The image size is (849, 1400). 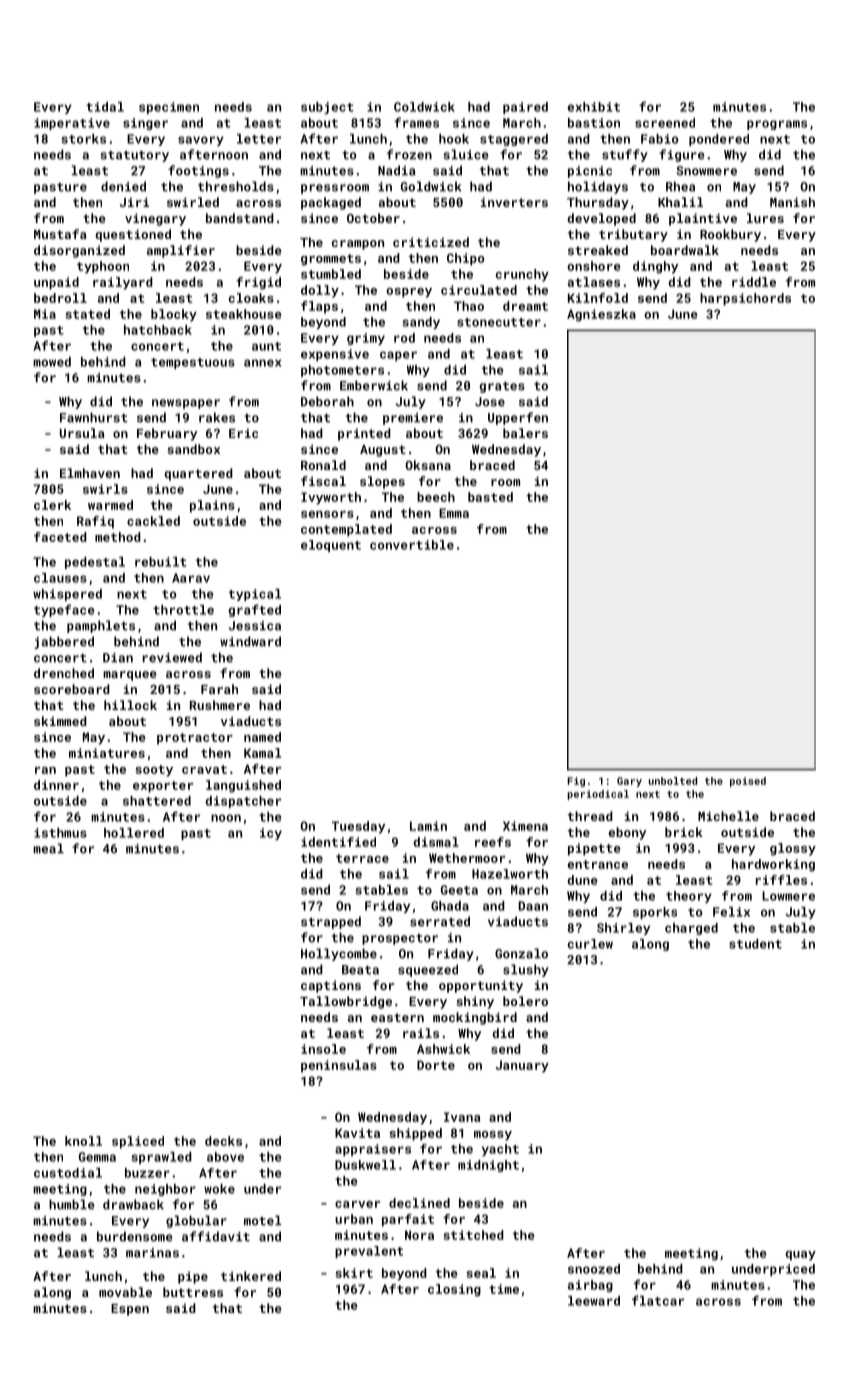 I want to click on convertible, so click(x=412, y=545).
